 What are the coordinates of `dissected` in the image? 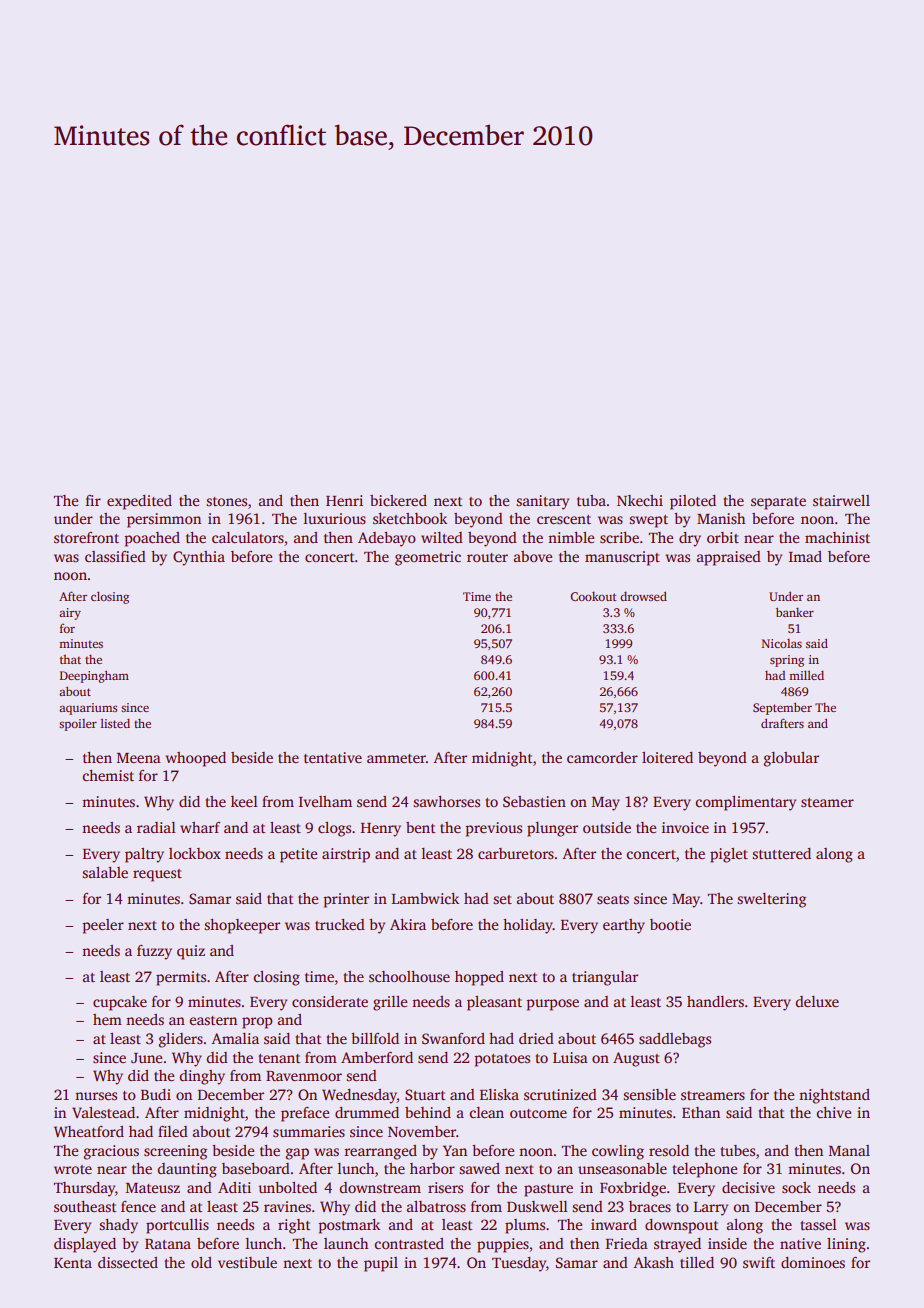 It's located at (128, 1262).
